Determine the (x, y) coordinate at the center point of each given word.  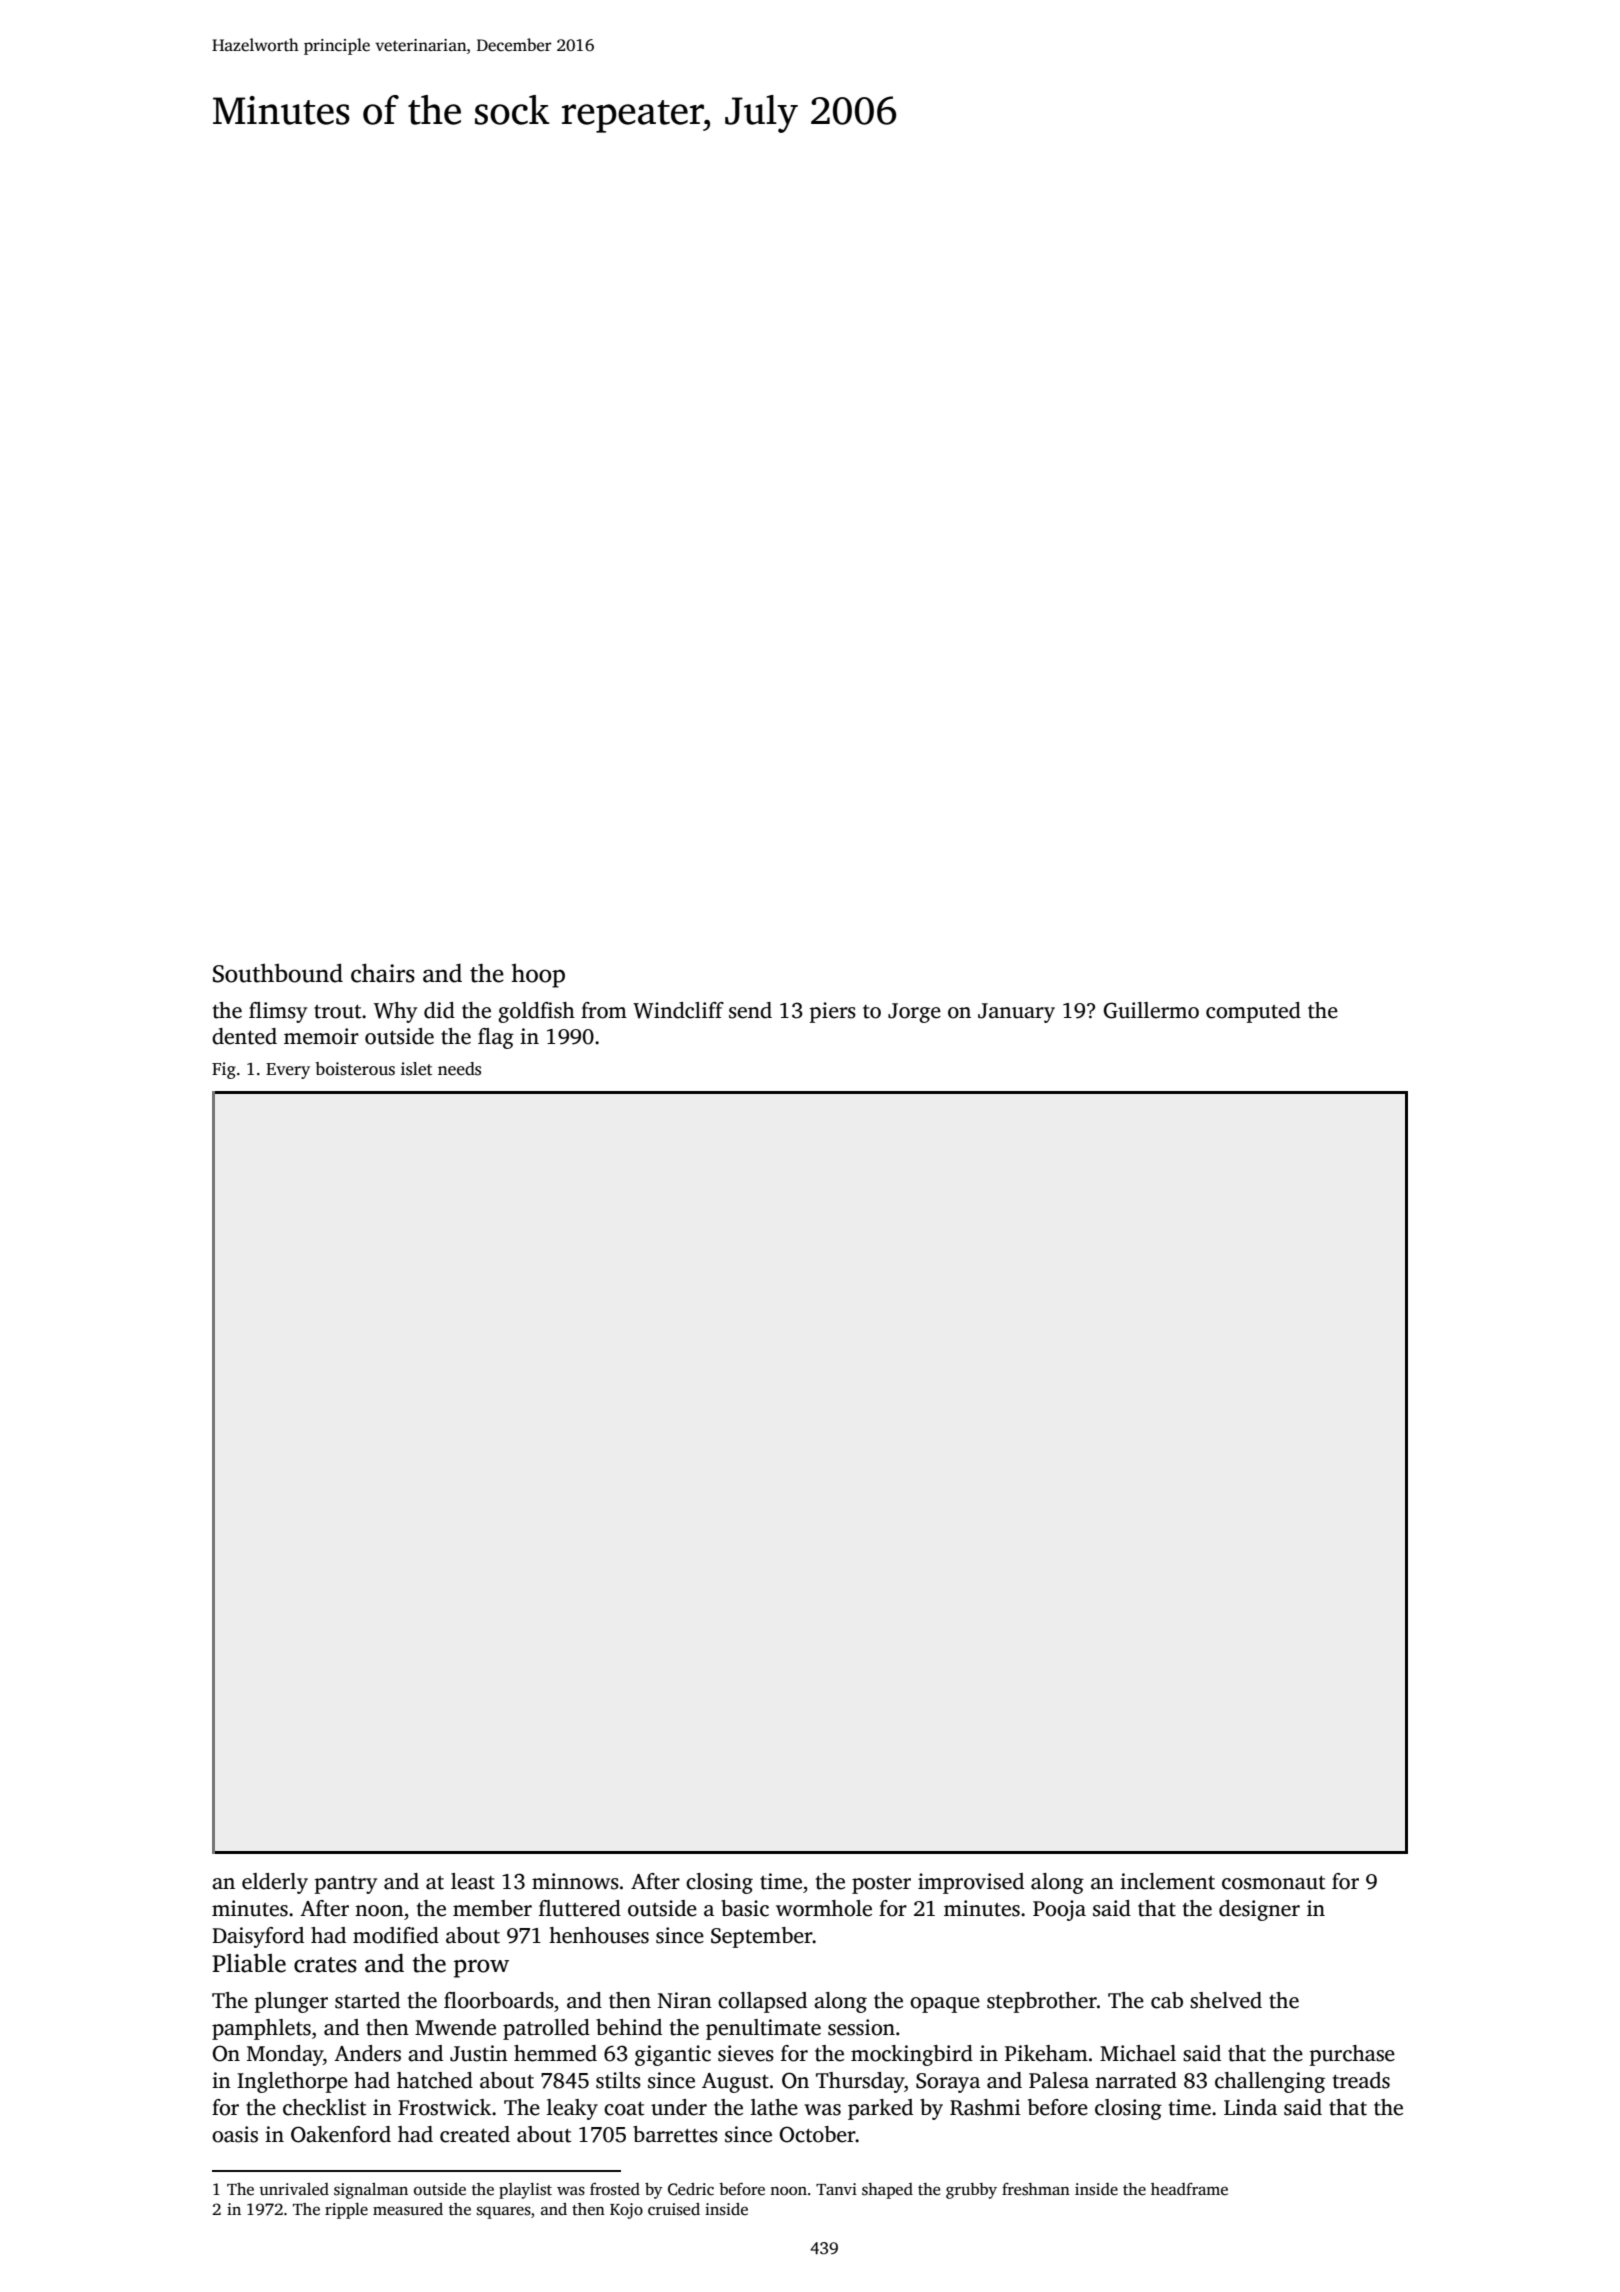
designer (1259, 1910)
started (367, 2000)
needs (459, 1069)
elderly (275, 1883)
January (1016, 1013)
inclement (1167, 1881)
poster (881, 1885)
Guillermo (1151, 1010)
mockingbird (912, 2055)
